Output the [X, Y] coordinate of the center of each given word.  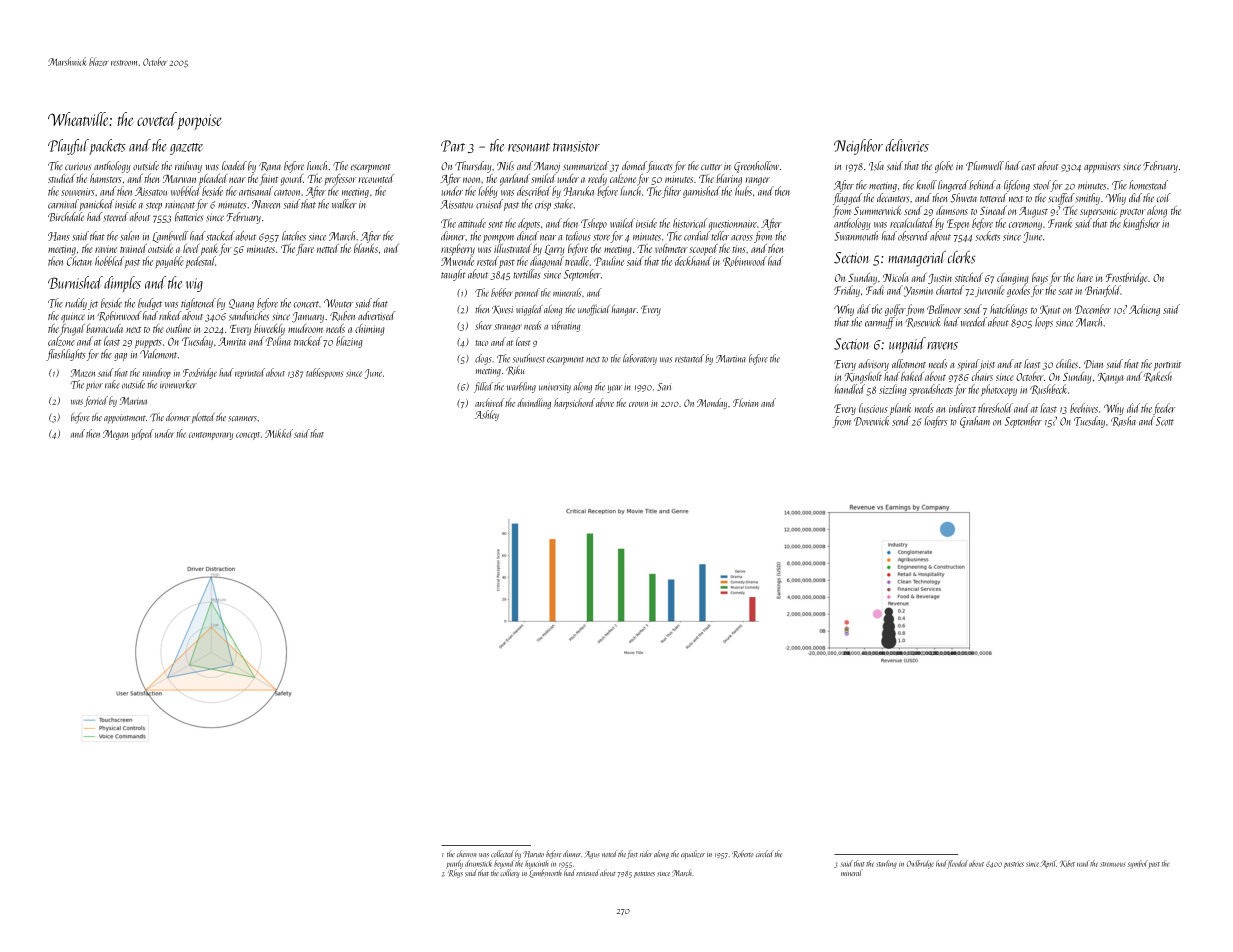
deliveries [907, 145]
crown [638, 404]
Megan [115, 435]
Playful [68, 147]
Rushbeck [1048, 389]
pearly [454, 864]
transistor [576, 146]
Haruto [533, 854]
